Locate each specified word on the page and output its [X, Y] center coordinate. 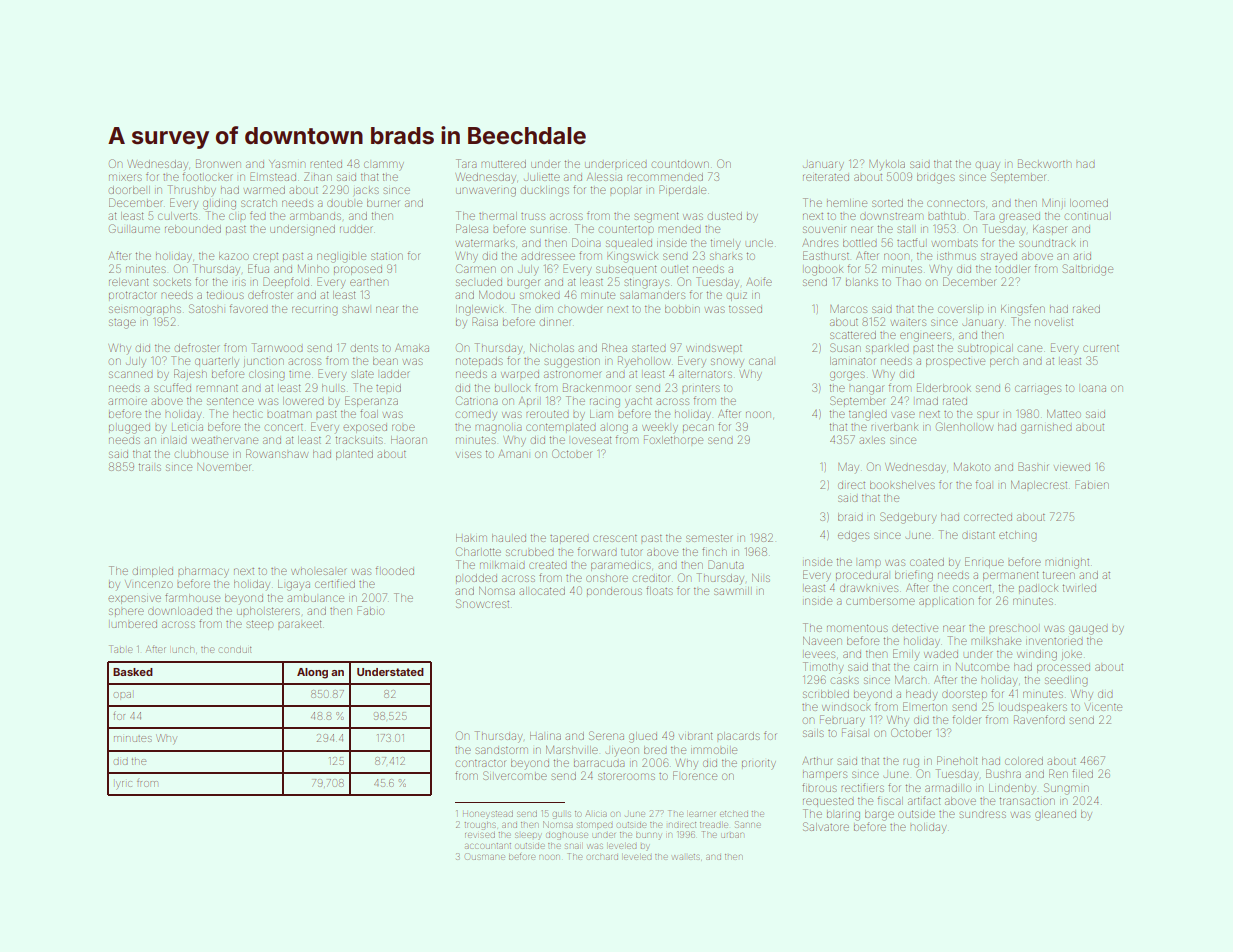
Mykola [887, 164]
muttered [503, 164]
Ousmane [485, 856]
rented [326, 164]
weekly [660, 429]
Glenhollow [964, 426]
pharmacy [203, 572]
